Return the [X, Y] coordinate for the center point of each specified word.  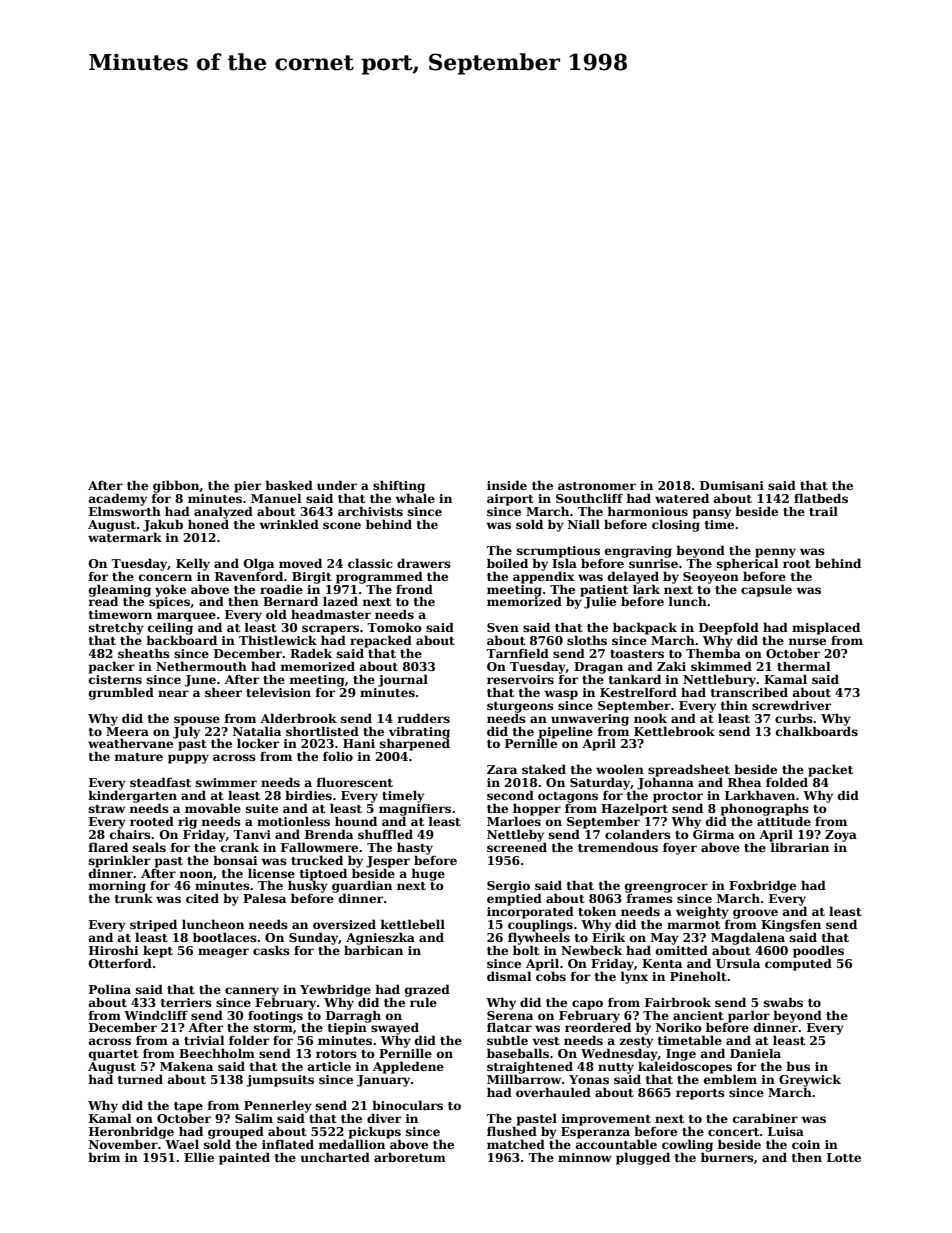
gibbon [176, 486]
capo [587, 1005]
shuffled [385, 834]
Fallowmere [319, 847]
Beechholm [217, 1053]
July [186, 732]
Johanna [665, 783]
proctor [678, 797]
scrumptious [558, 552]
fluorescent [354, 782]
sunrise [653, 563]
